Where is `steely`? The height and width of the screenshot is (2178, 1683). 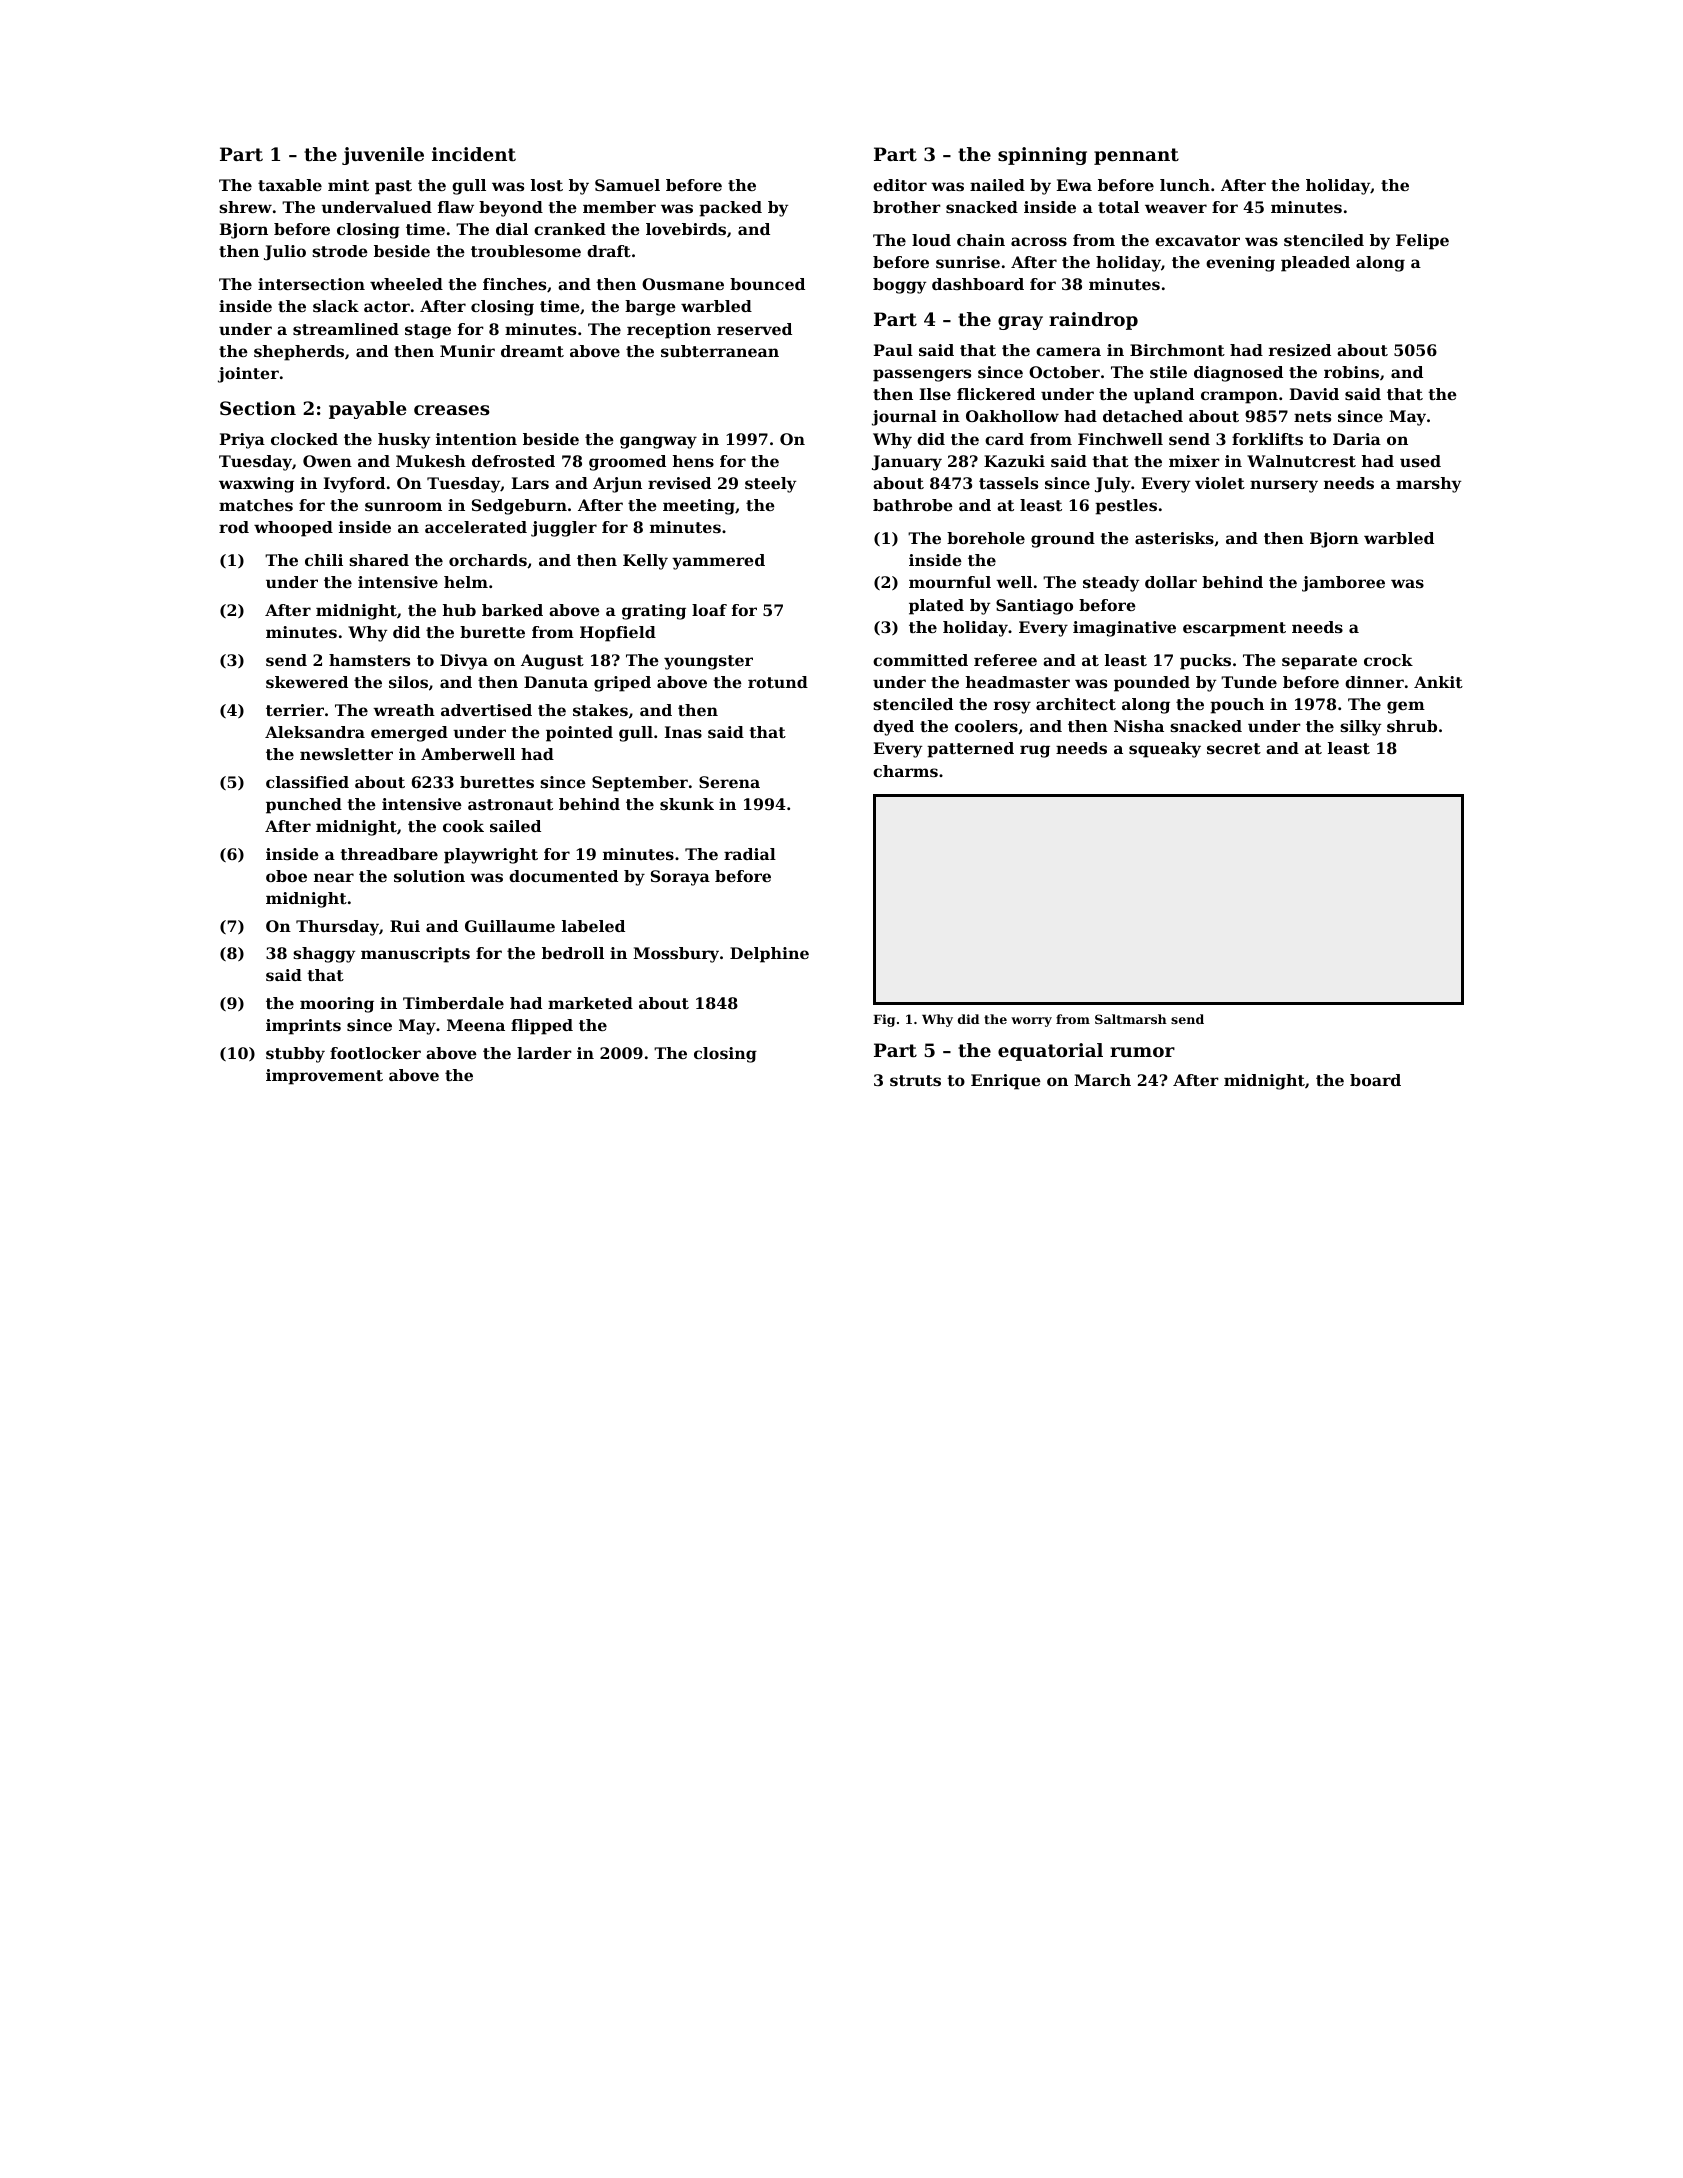
steely is located at coordinates (770, 485).
